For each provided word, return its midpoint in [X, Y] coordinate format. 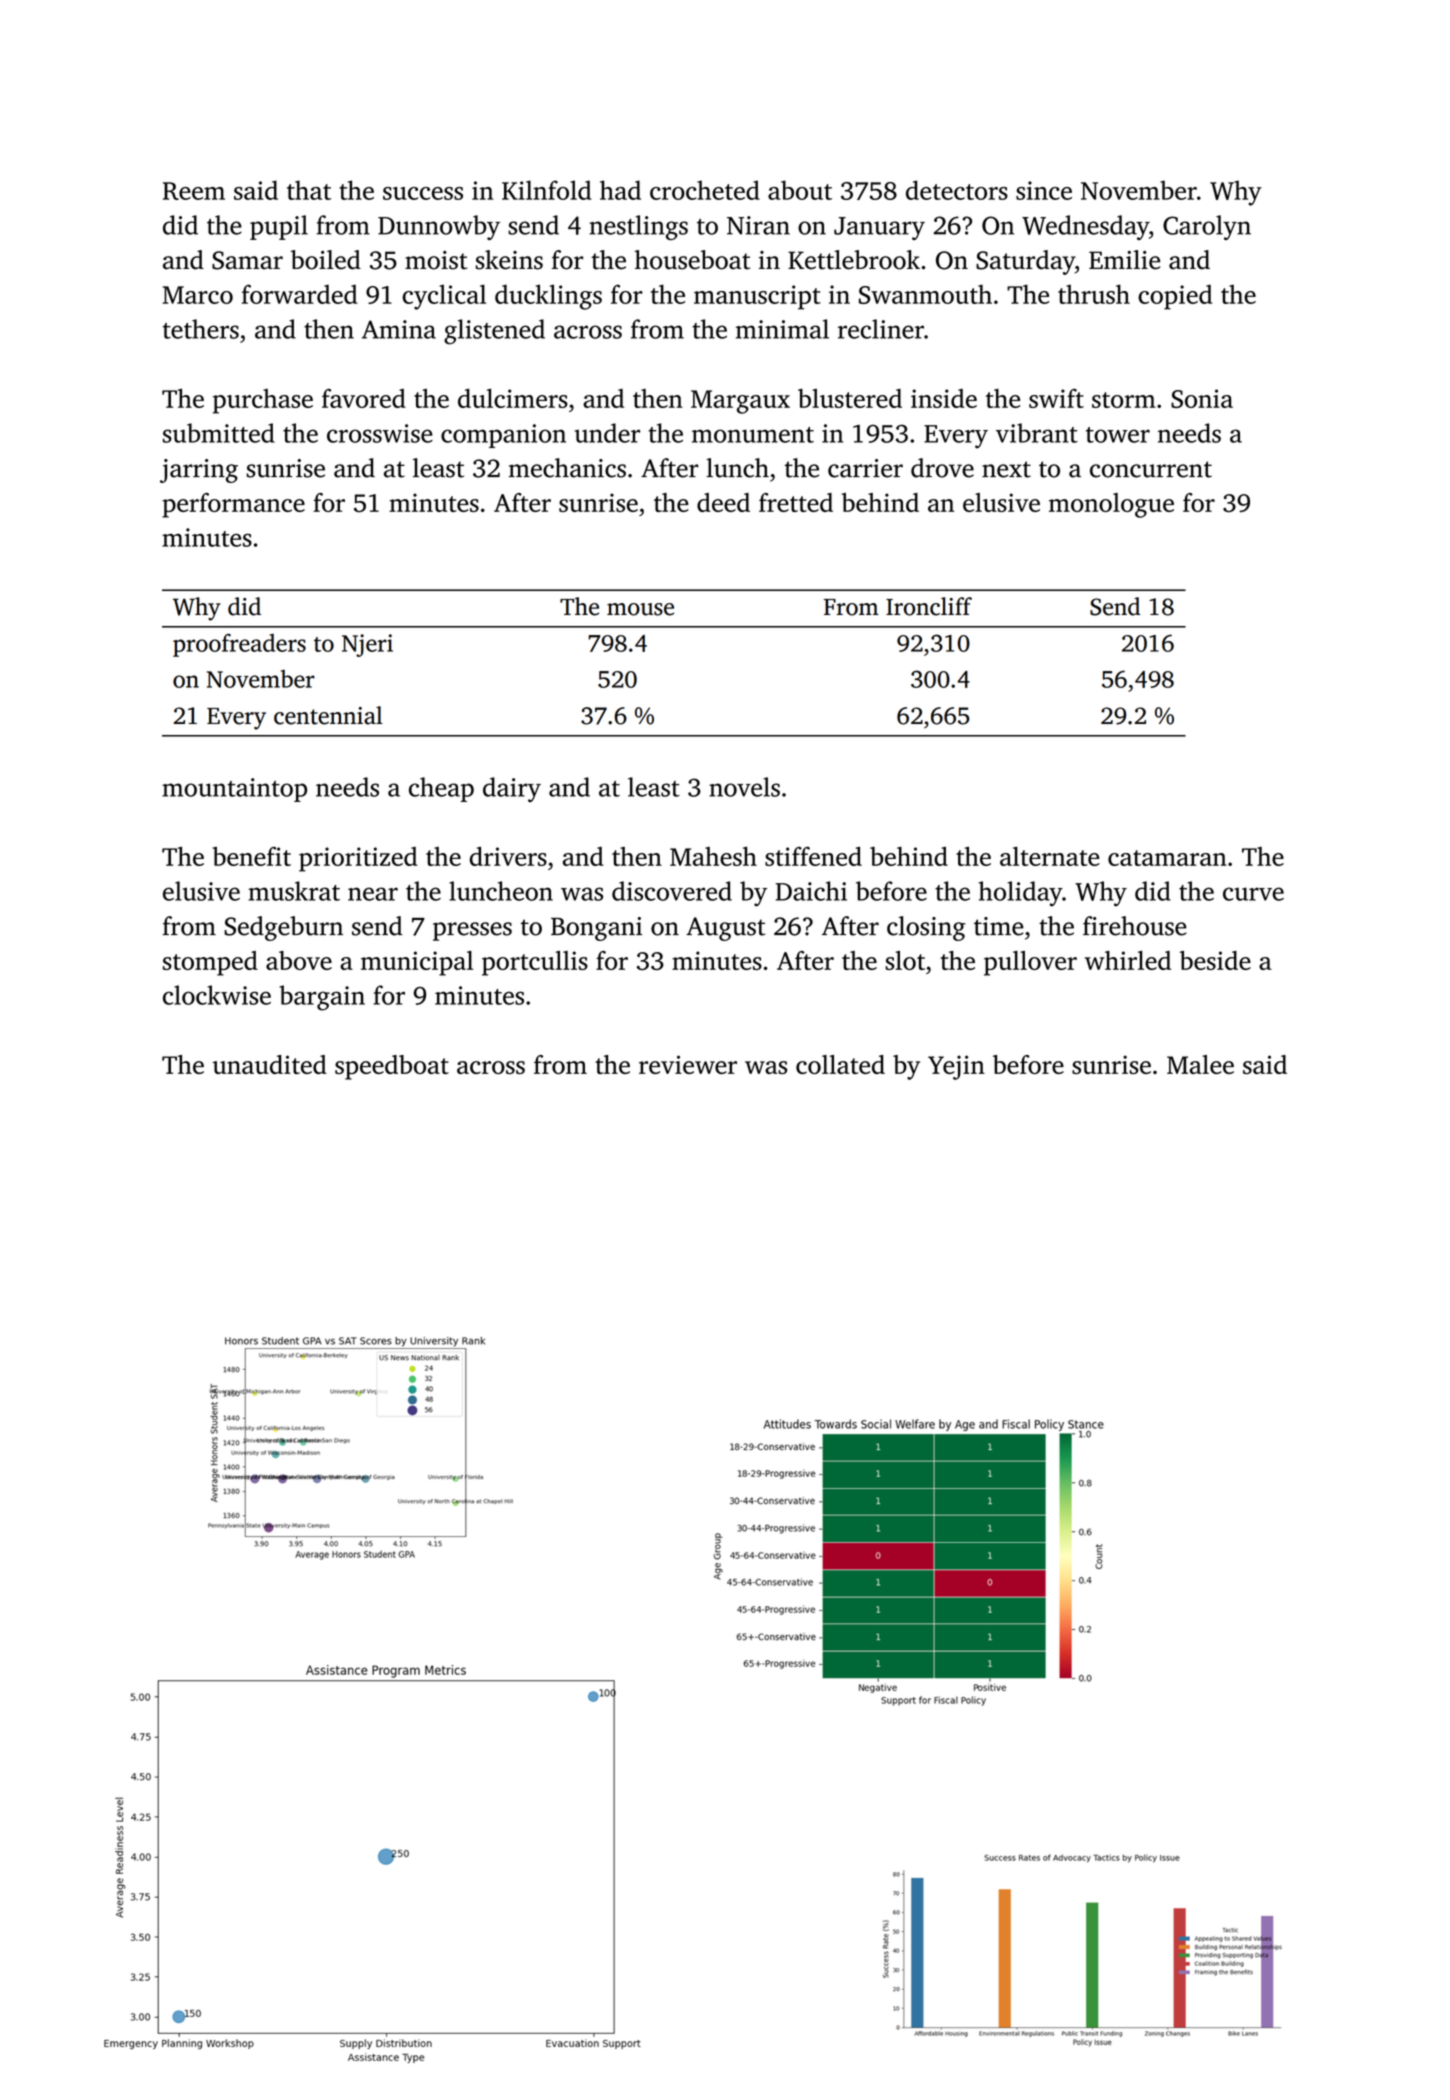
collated [840, 1064]
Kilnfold [546, 190]
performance [233, 505]
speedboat [392, 1067]
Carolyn [1207, 227]
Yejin [956, 1067]
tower [1118, 435]
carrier [865, 468]
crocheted [705, 190]
